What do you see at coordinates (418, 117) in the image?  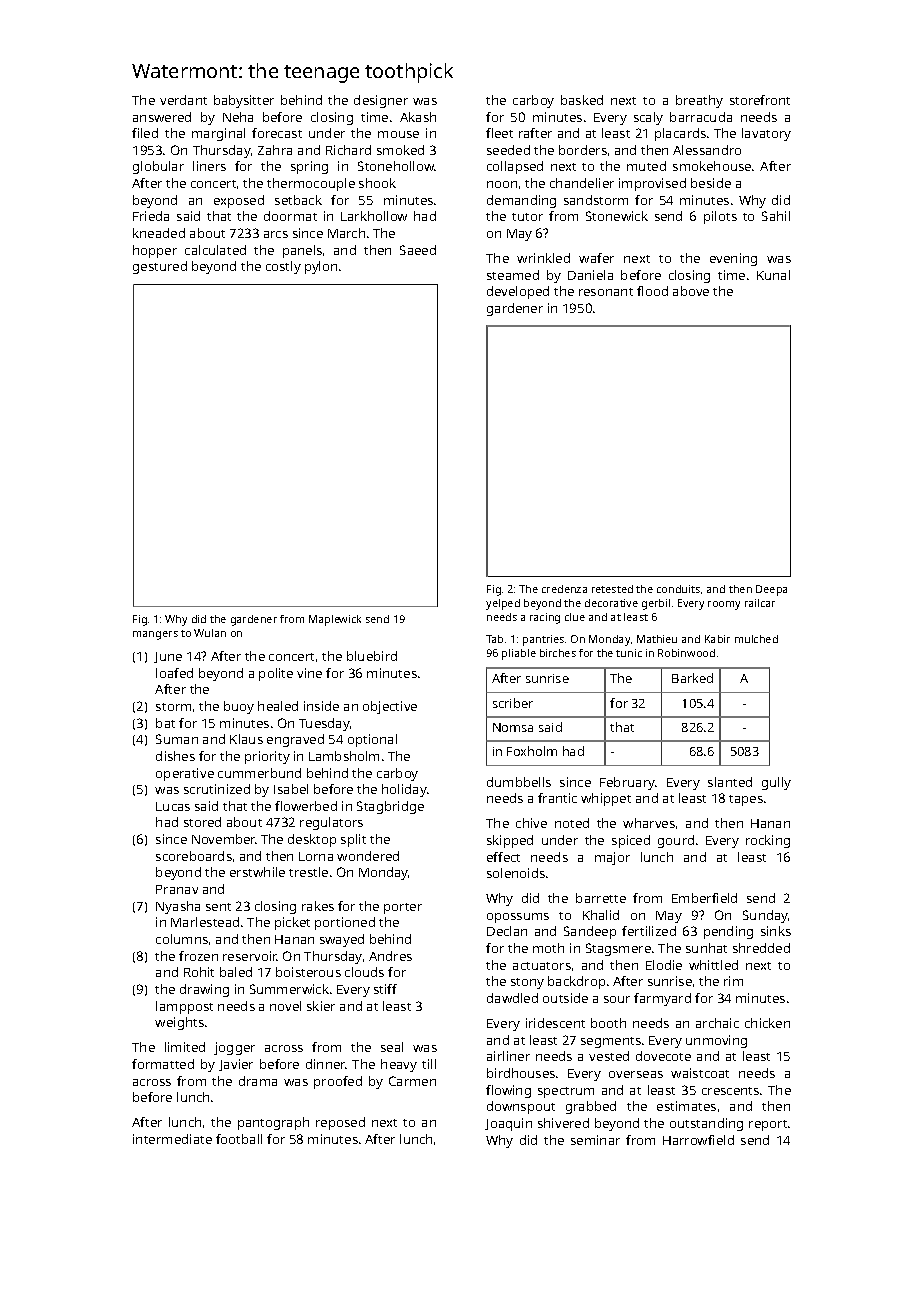 I see `Akash` at bounding box center [418, 117].
